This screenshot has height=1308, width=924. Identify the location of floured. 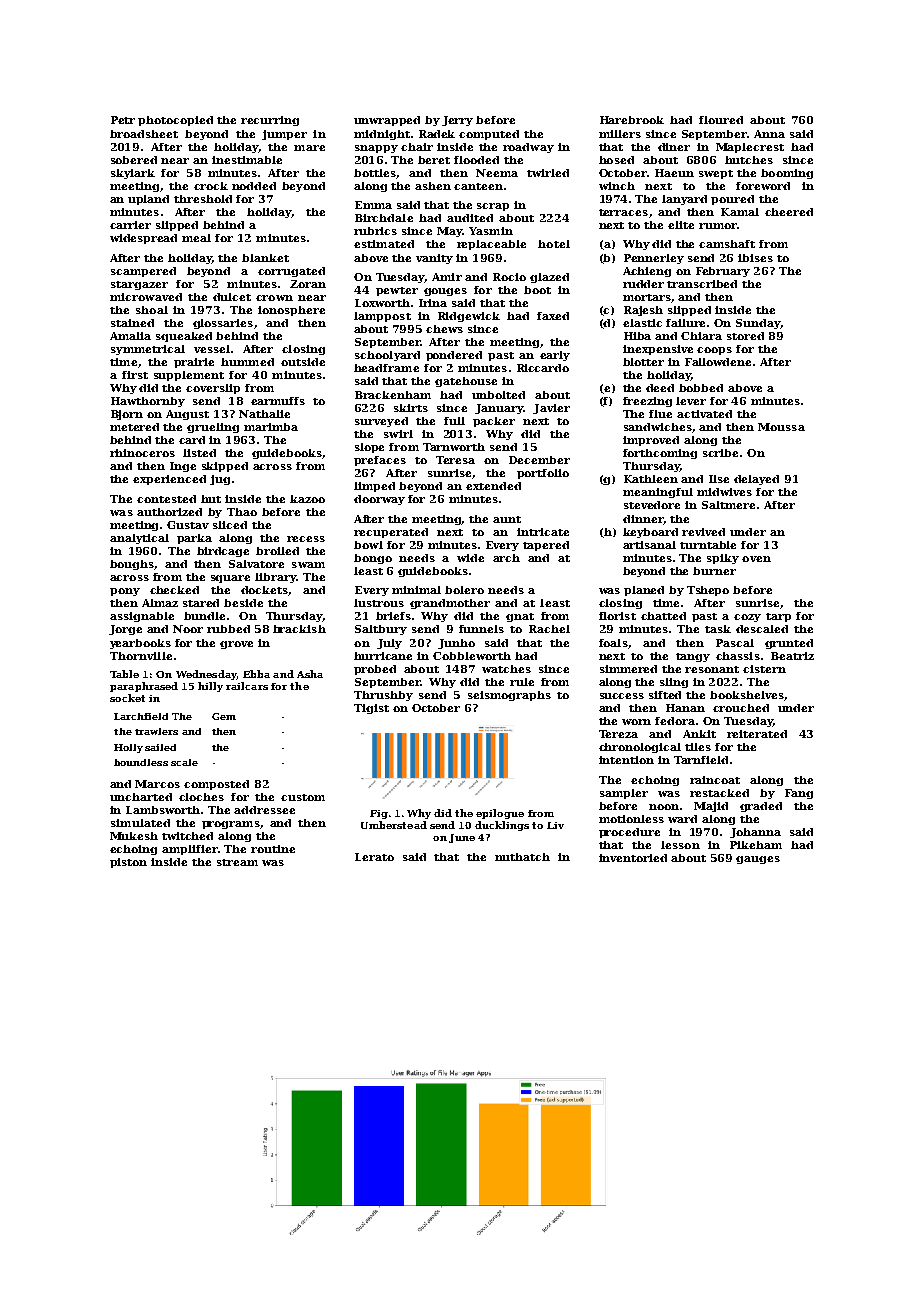
(721, 120).
